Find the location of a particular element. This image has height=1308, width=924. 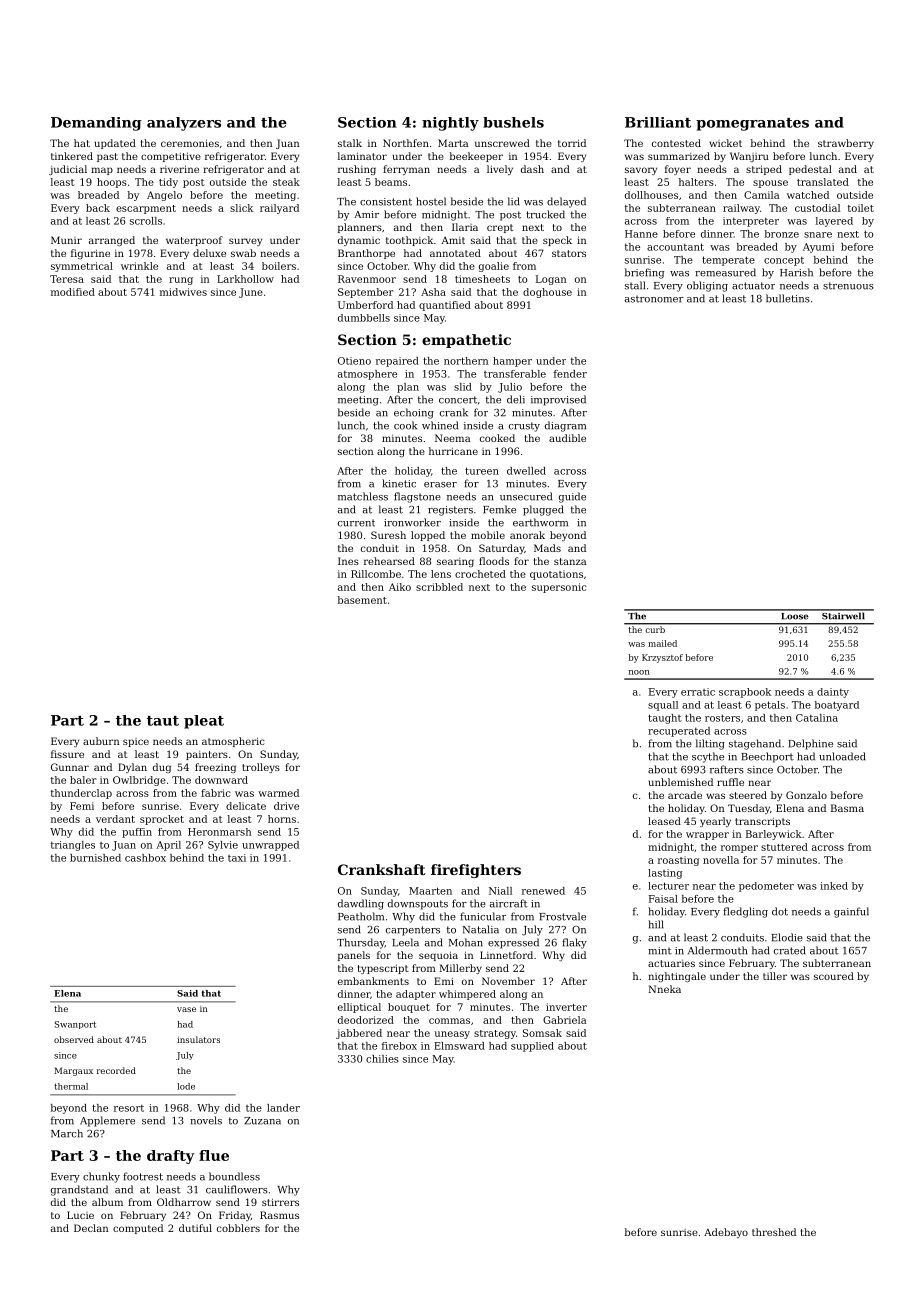

threshed is located at coordinates (774, 1232).
